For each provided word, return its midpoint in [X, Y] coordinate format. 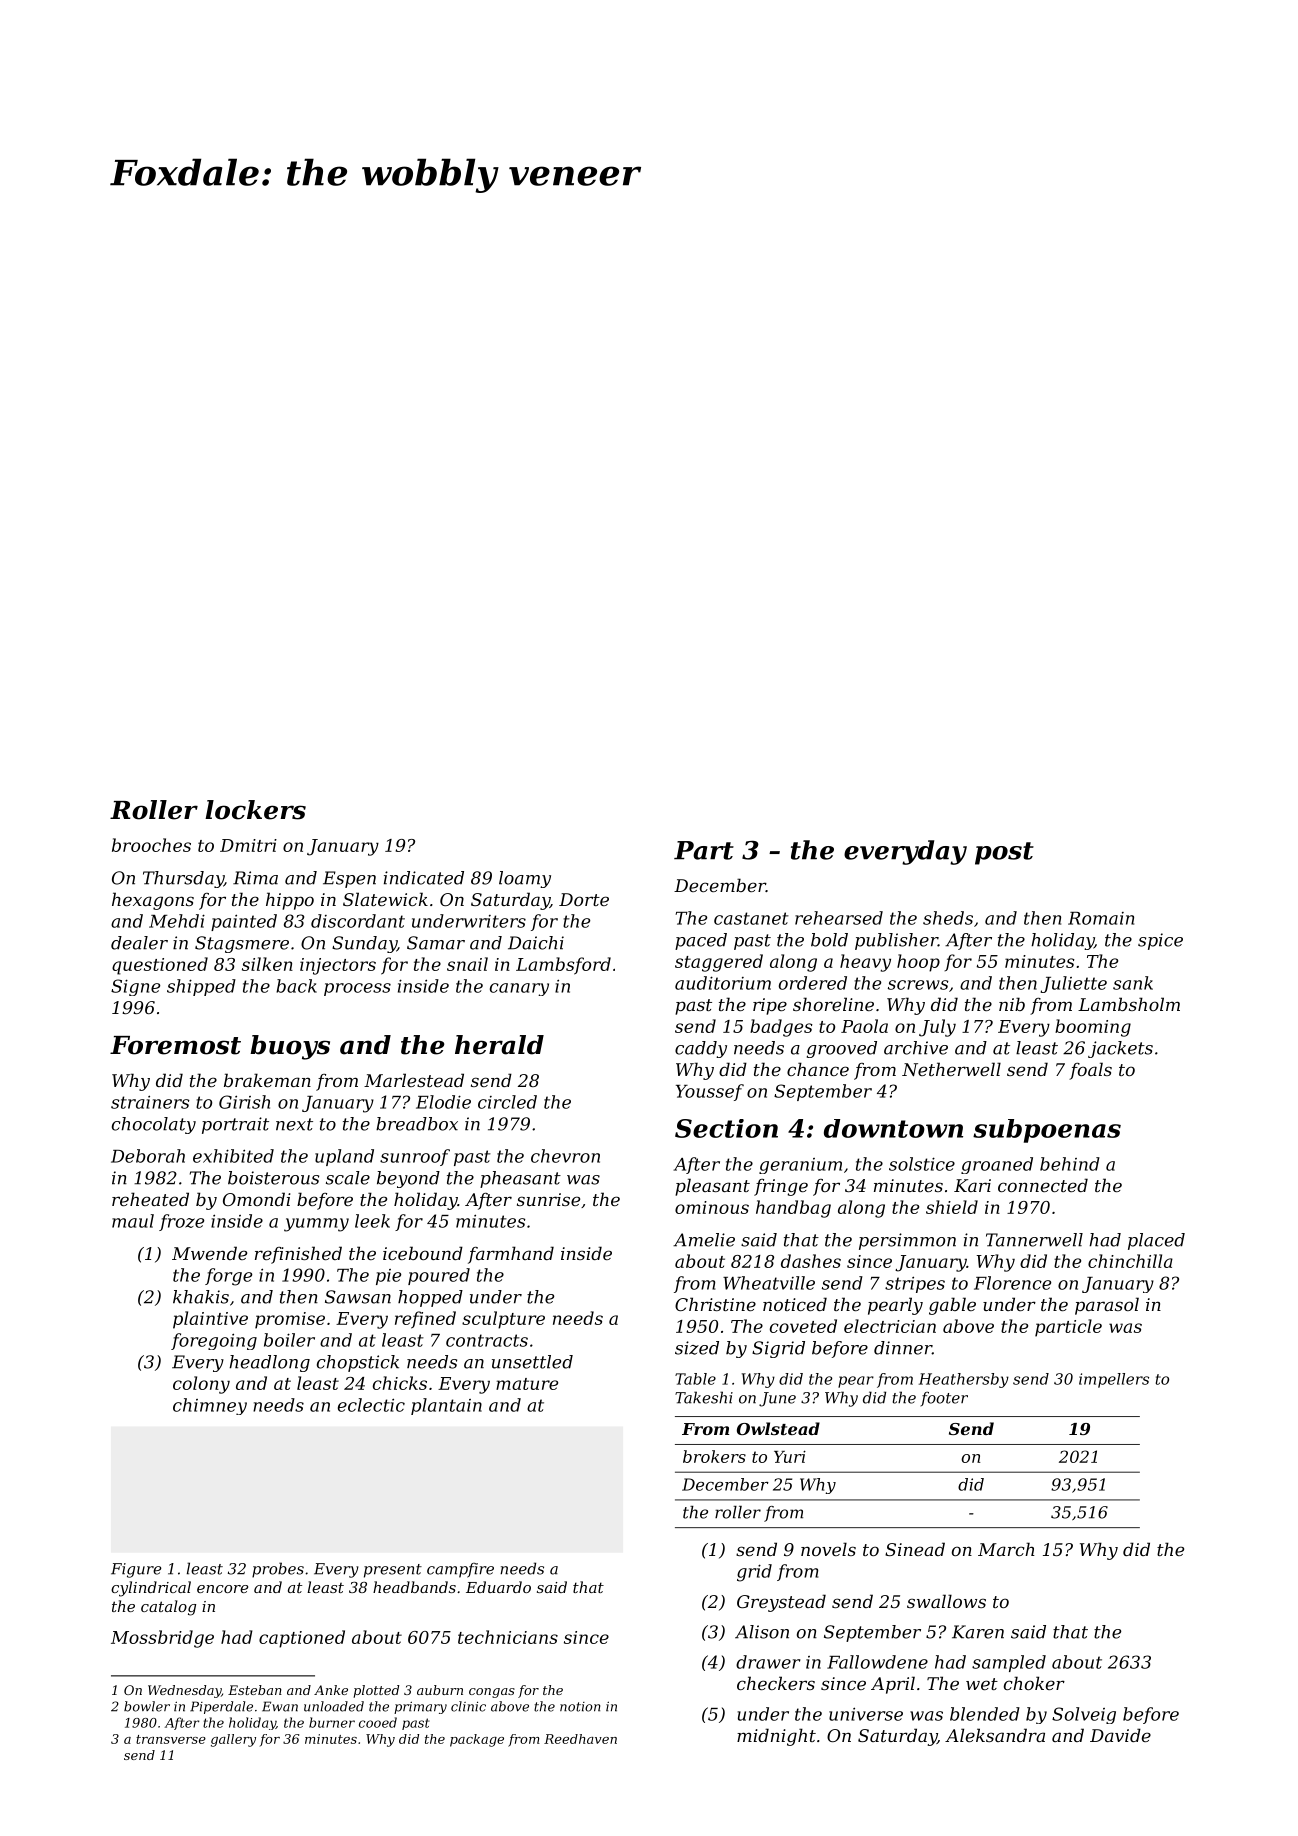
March [1006, 1549]
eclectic [371, 1405]
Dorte [584, 899]
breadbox [417, 1124]
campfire [460, 1570]
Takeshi [704, 1397]
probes [278, 1570]
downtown [893, 1128]
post [1004, 853]
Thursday [183, 879]
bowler [147, 1706]
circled [507, 1102]
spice [1160, 941]
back [296, 986]
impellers [1114, 1380]
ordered [813, 983]
